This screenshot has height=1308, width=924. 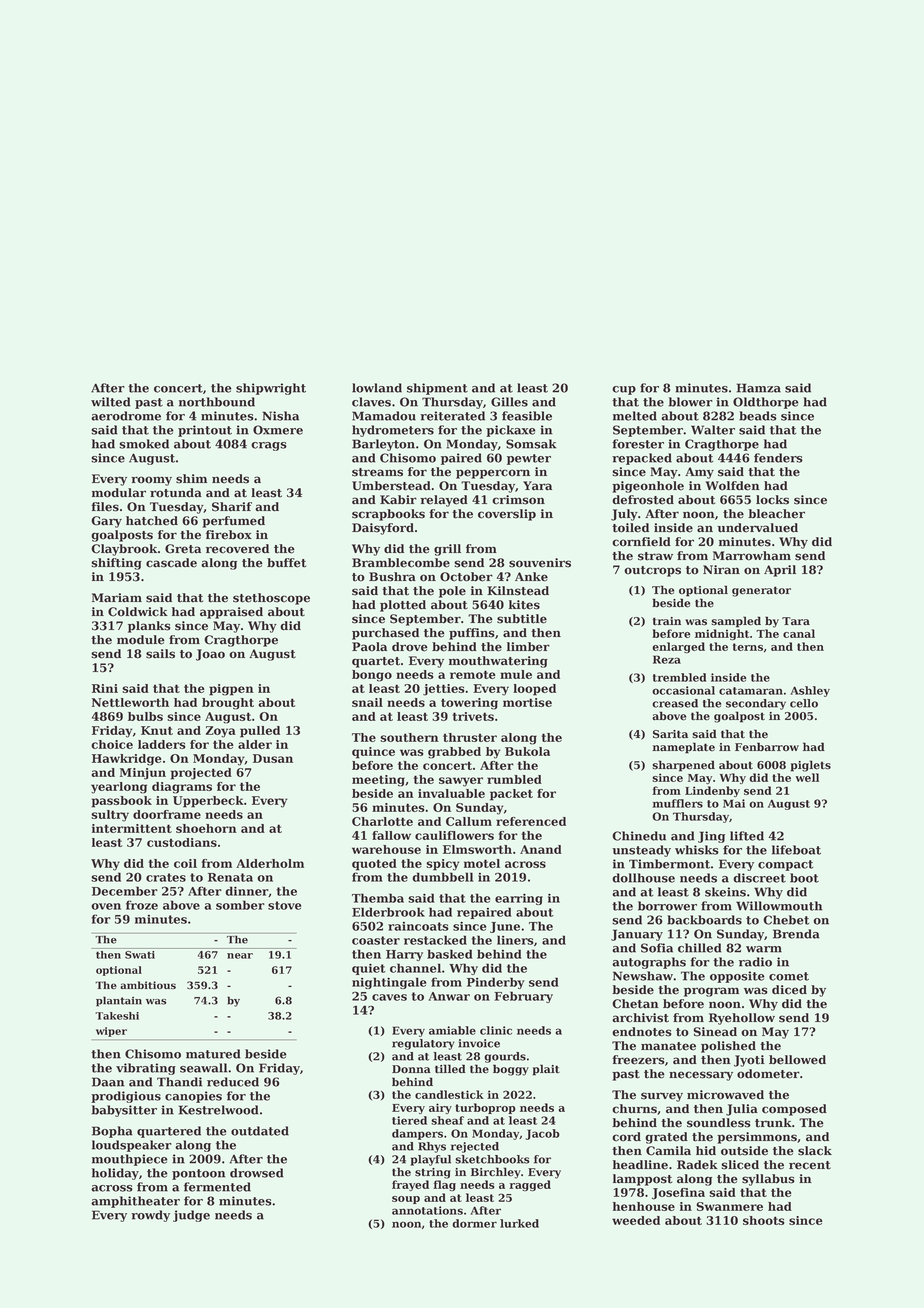 I want to click on Niran, so click(x=721, y=570).
